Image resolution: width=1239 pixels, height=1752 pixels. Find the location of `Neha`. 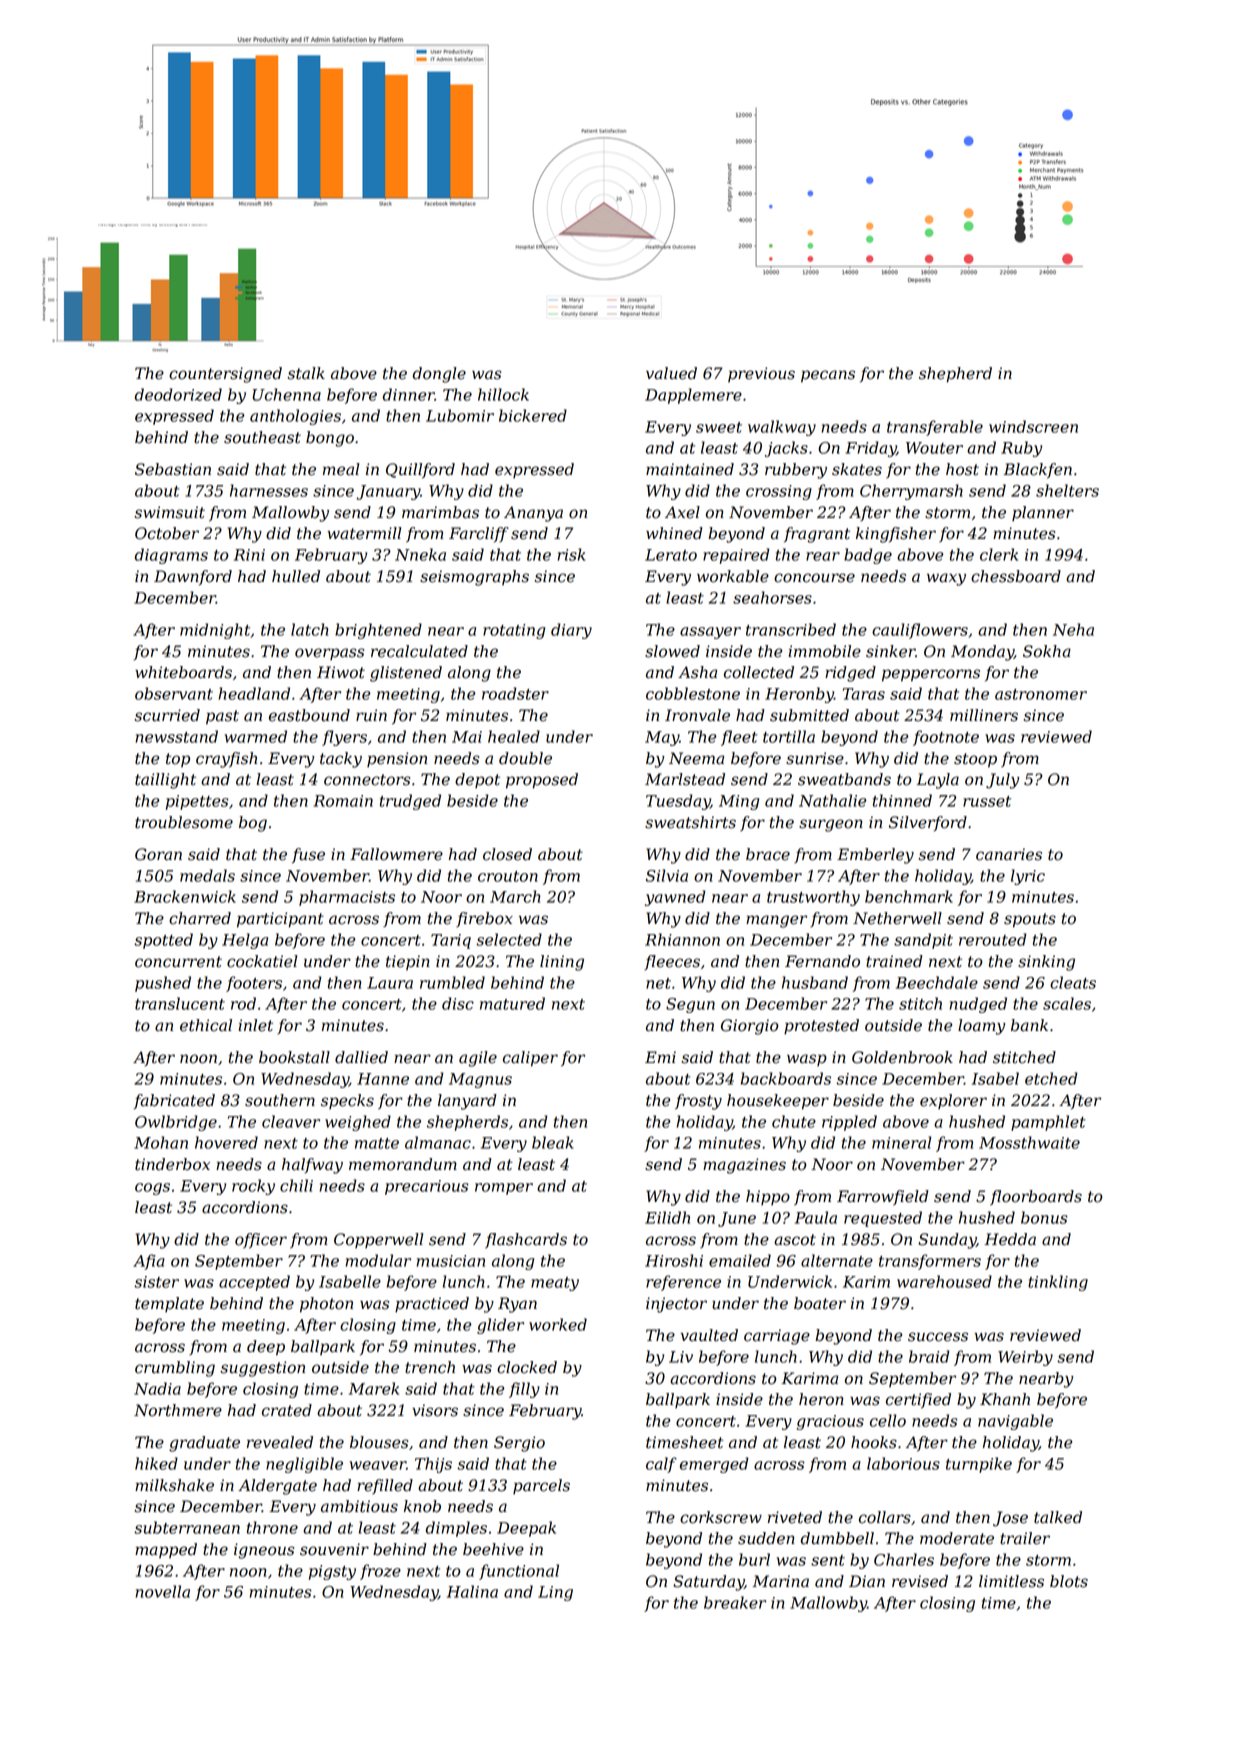

Neha is located at coordinates (1073, 629).
